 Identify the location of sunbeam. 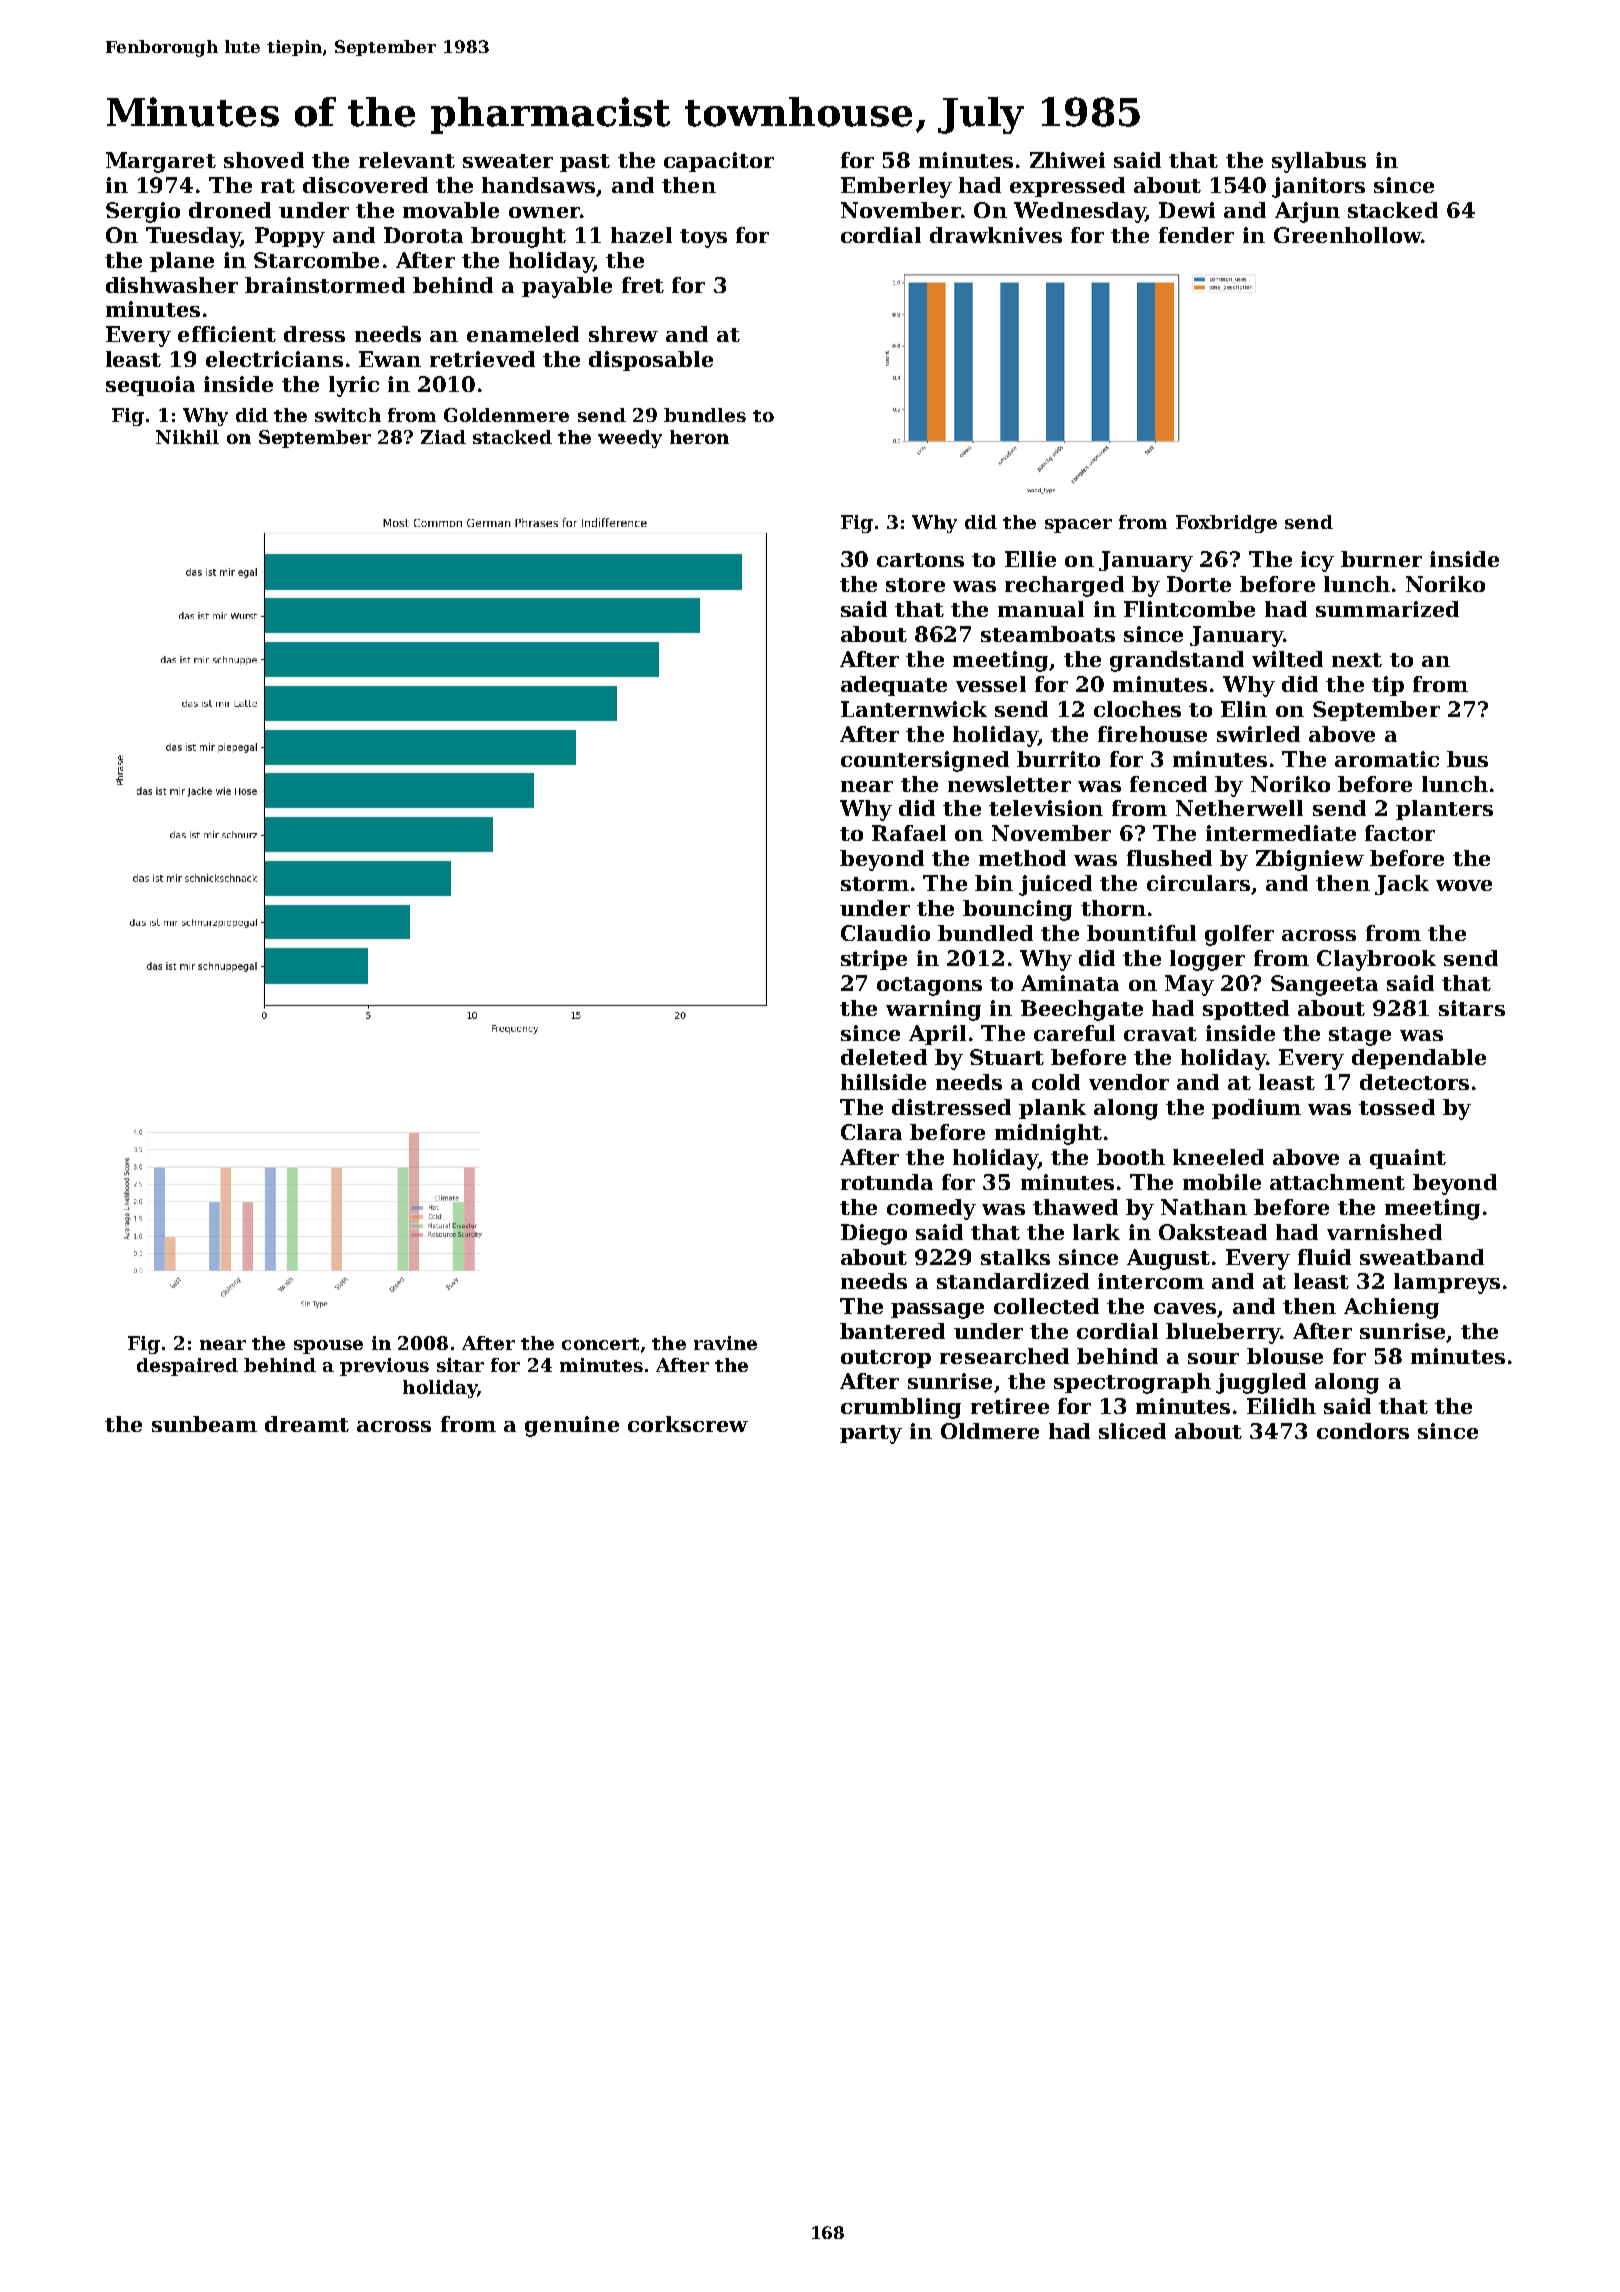
(204, 1424).
